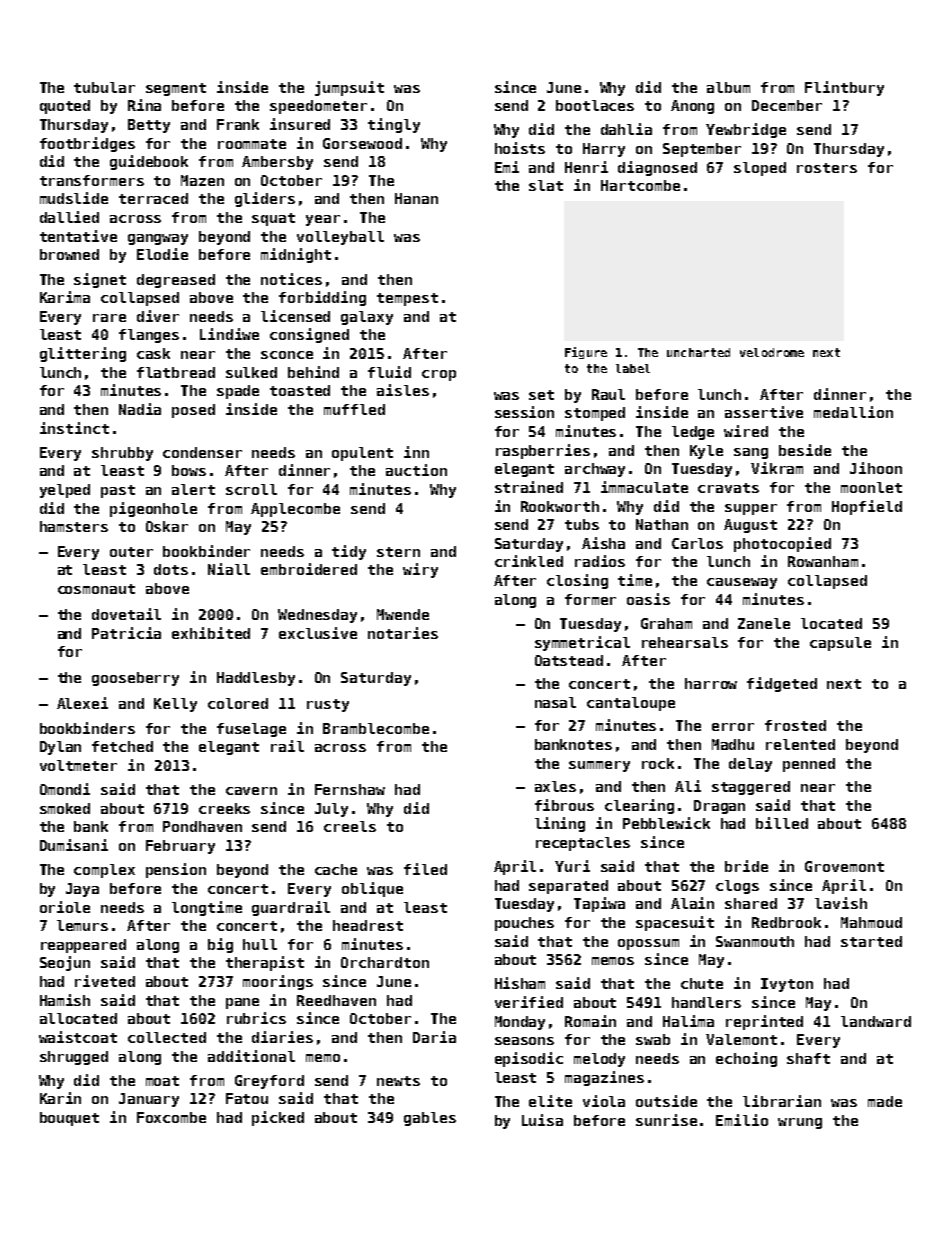  Describe the element at coordinates (65, 491) in the document. I see `yelped` at that location.
